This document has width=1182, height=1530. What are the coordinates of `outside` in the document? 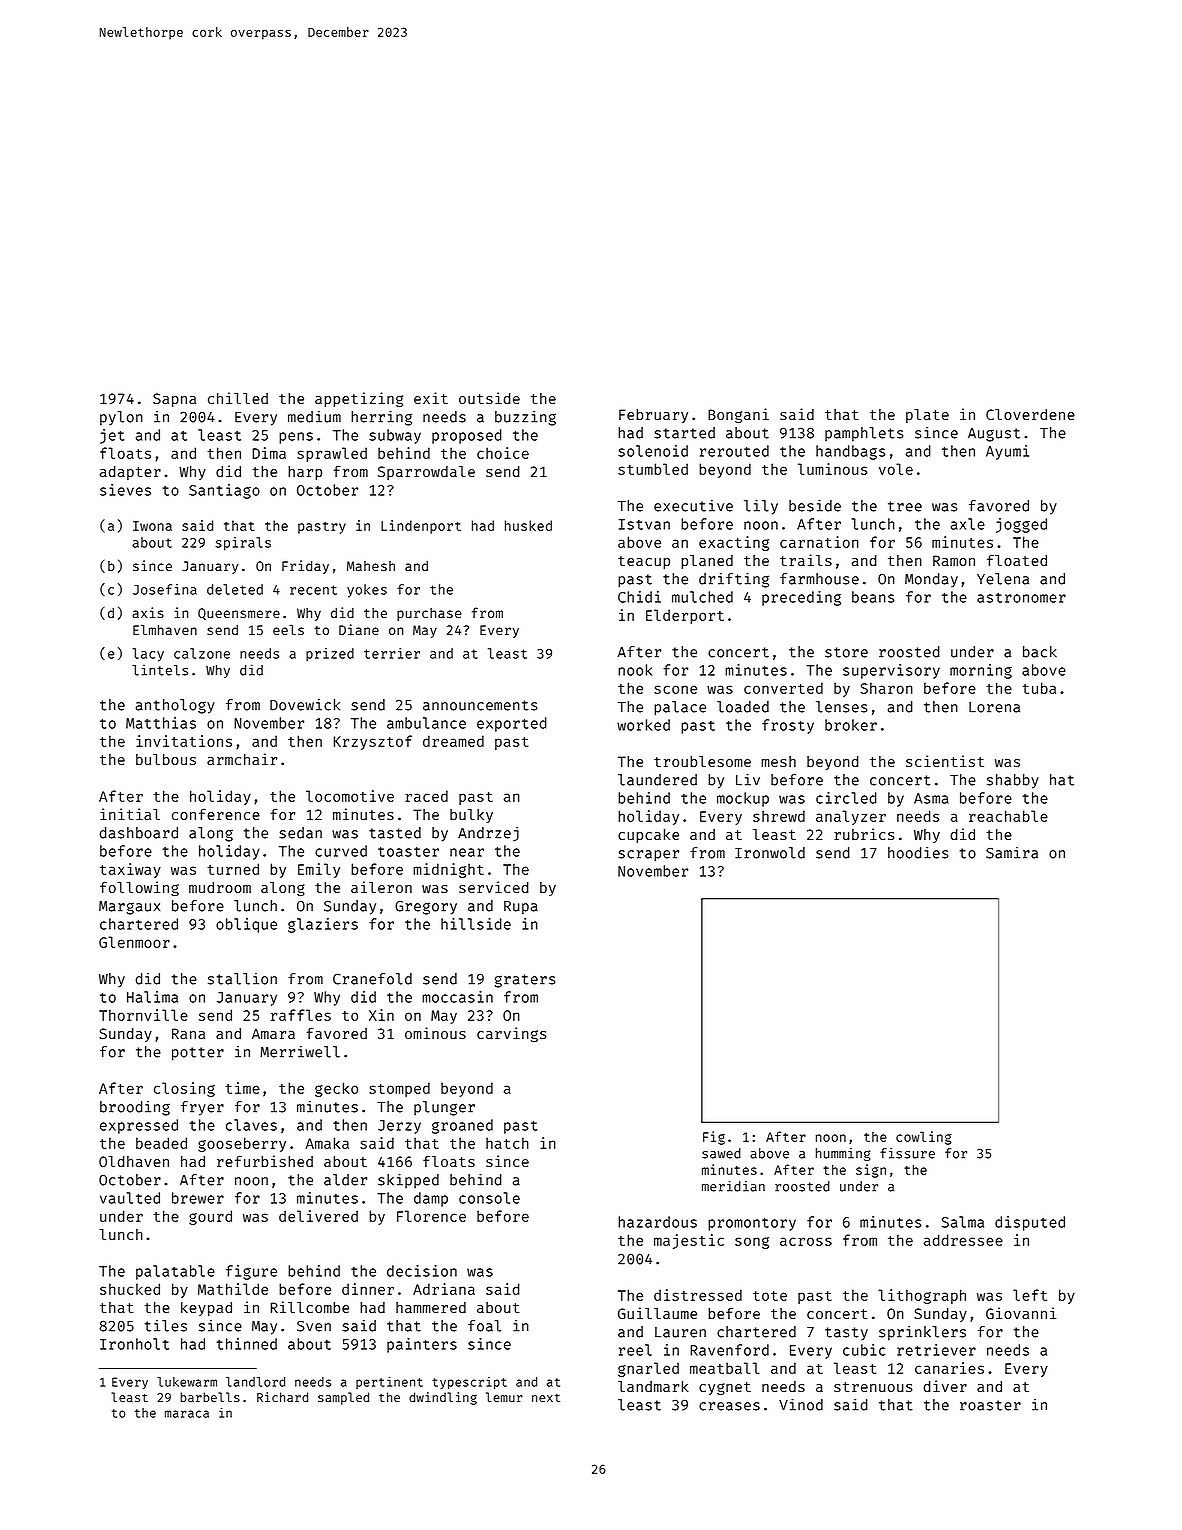 It's located at (489, 398).
